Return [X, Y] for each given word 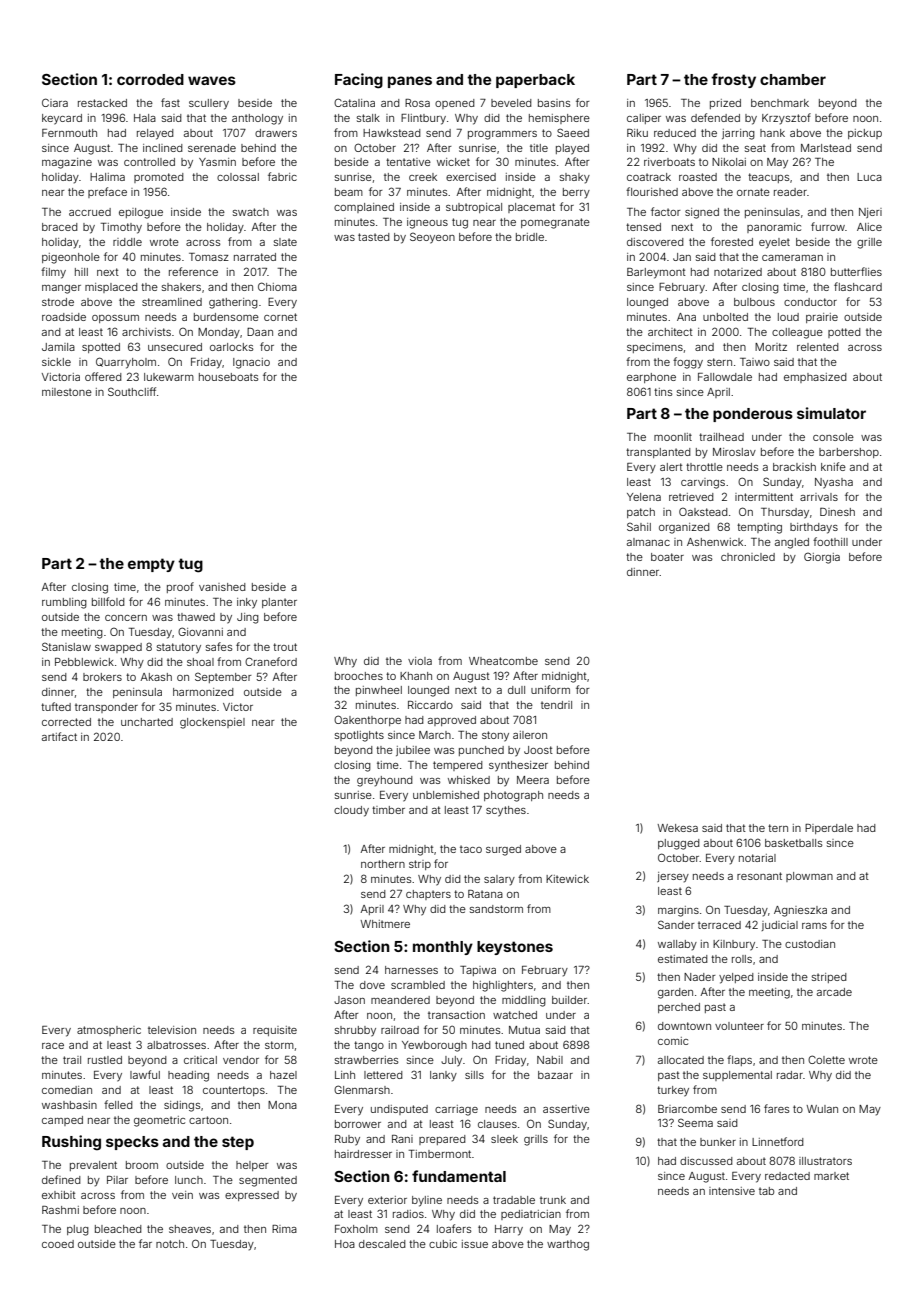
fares [776, 1108]
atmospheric [109, 1031]
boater [667, 557]
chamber [793, 79]
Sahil [639, 526]
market [831, 1176]
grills [536, 1140]
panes [410, 82]
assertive [566, 1109]
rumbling [64, 603]
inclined [163, 148]
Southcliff [132, 391]
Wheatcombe [503, 661]
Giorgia [822, 558]
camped [62, 1121]
